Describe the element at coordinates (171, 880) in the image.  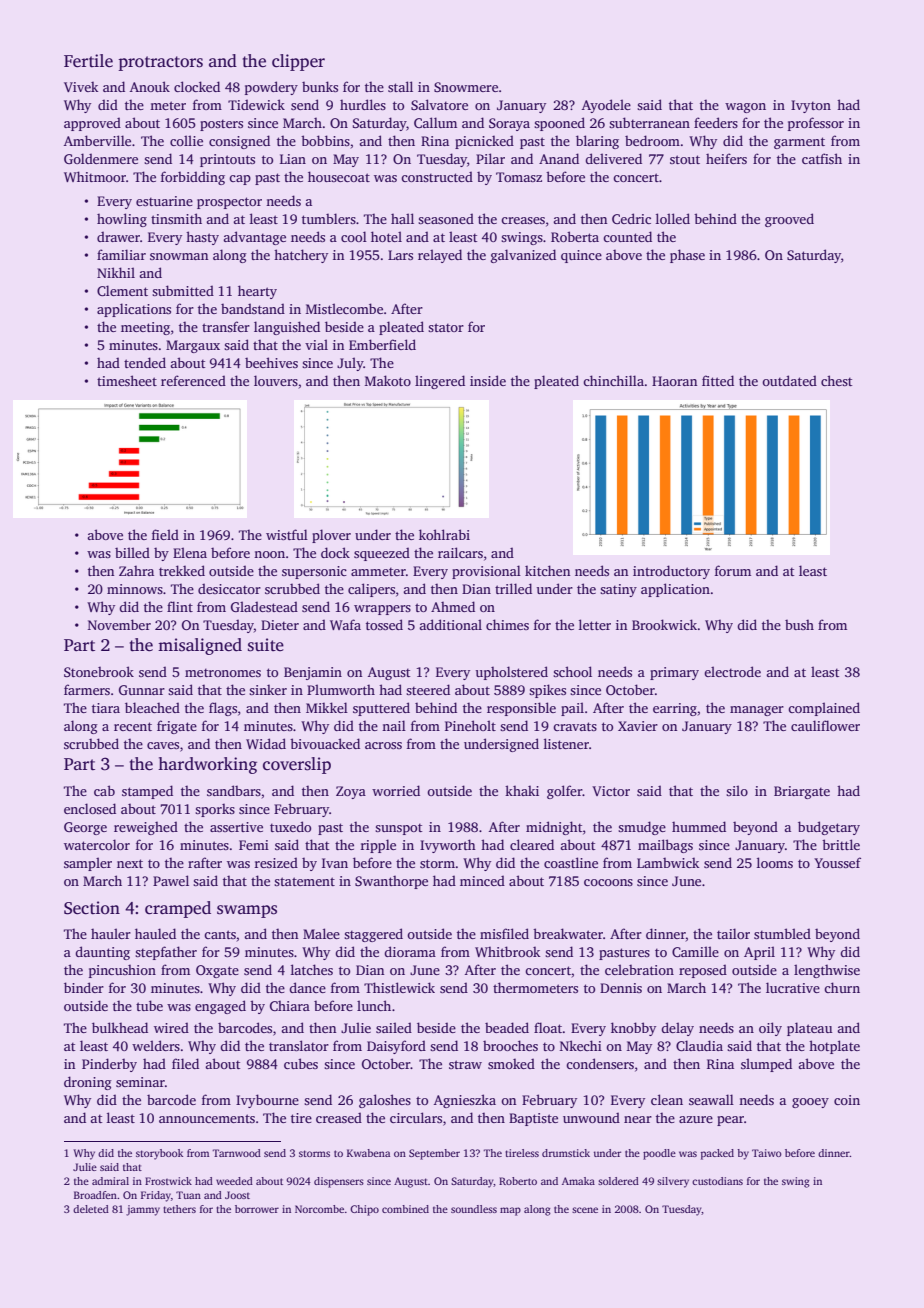
I see `Pawel` at that location.
